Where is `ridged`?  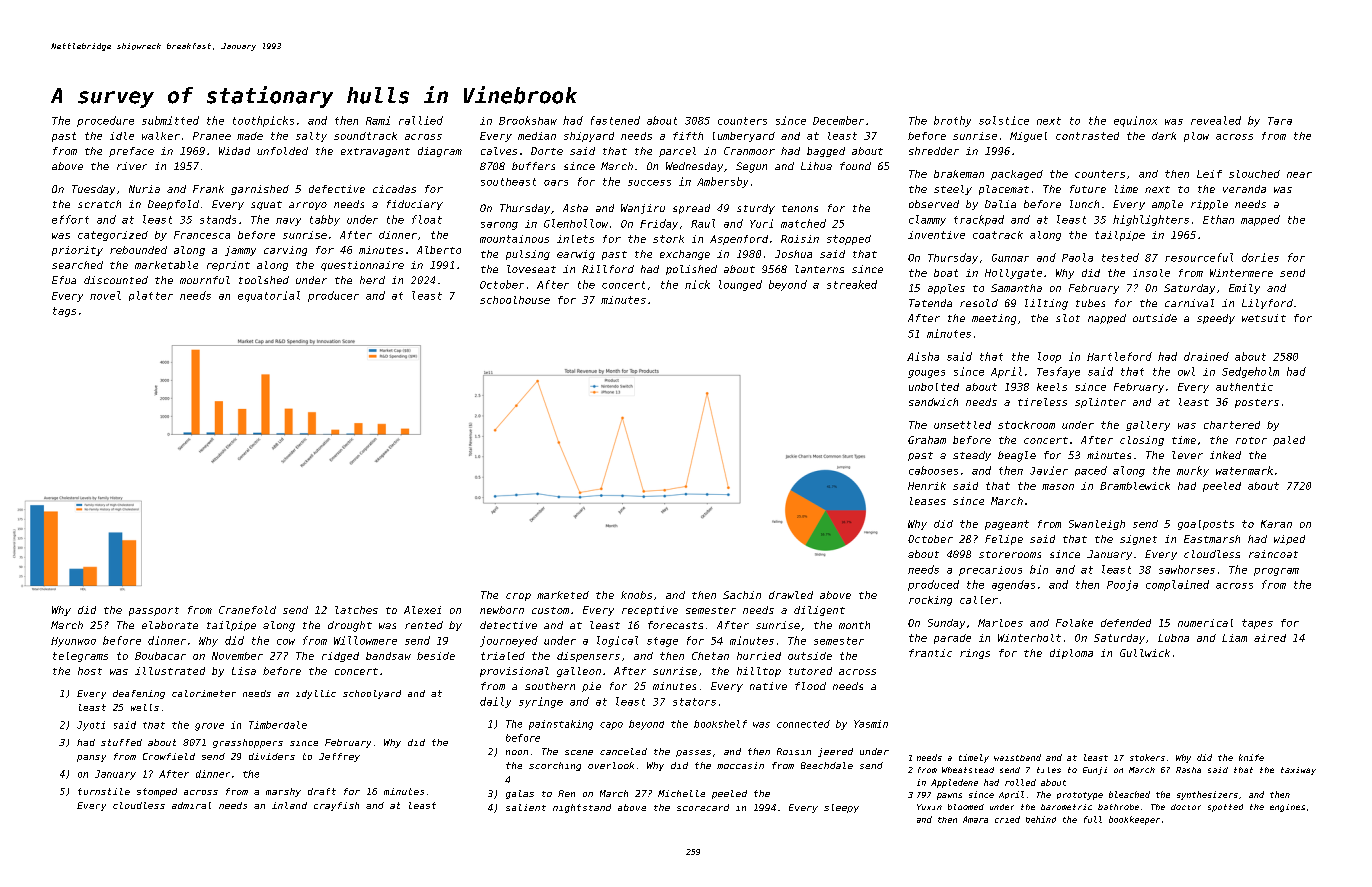 ridged is located at coordinates (340, 657).
